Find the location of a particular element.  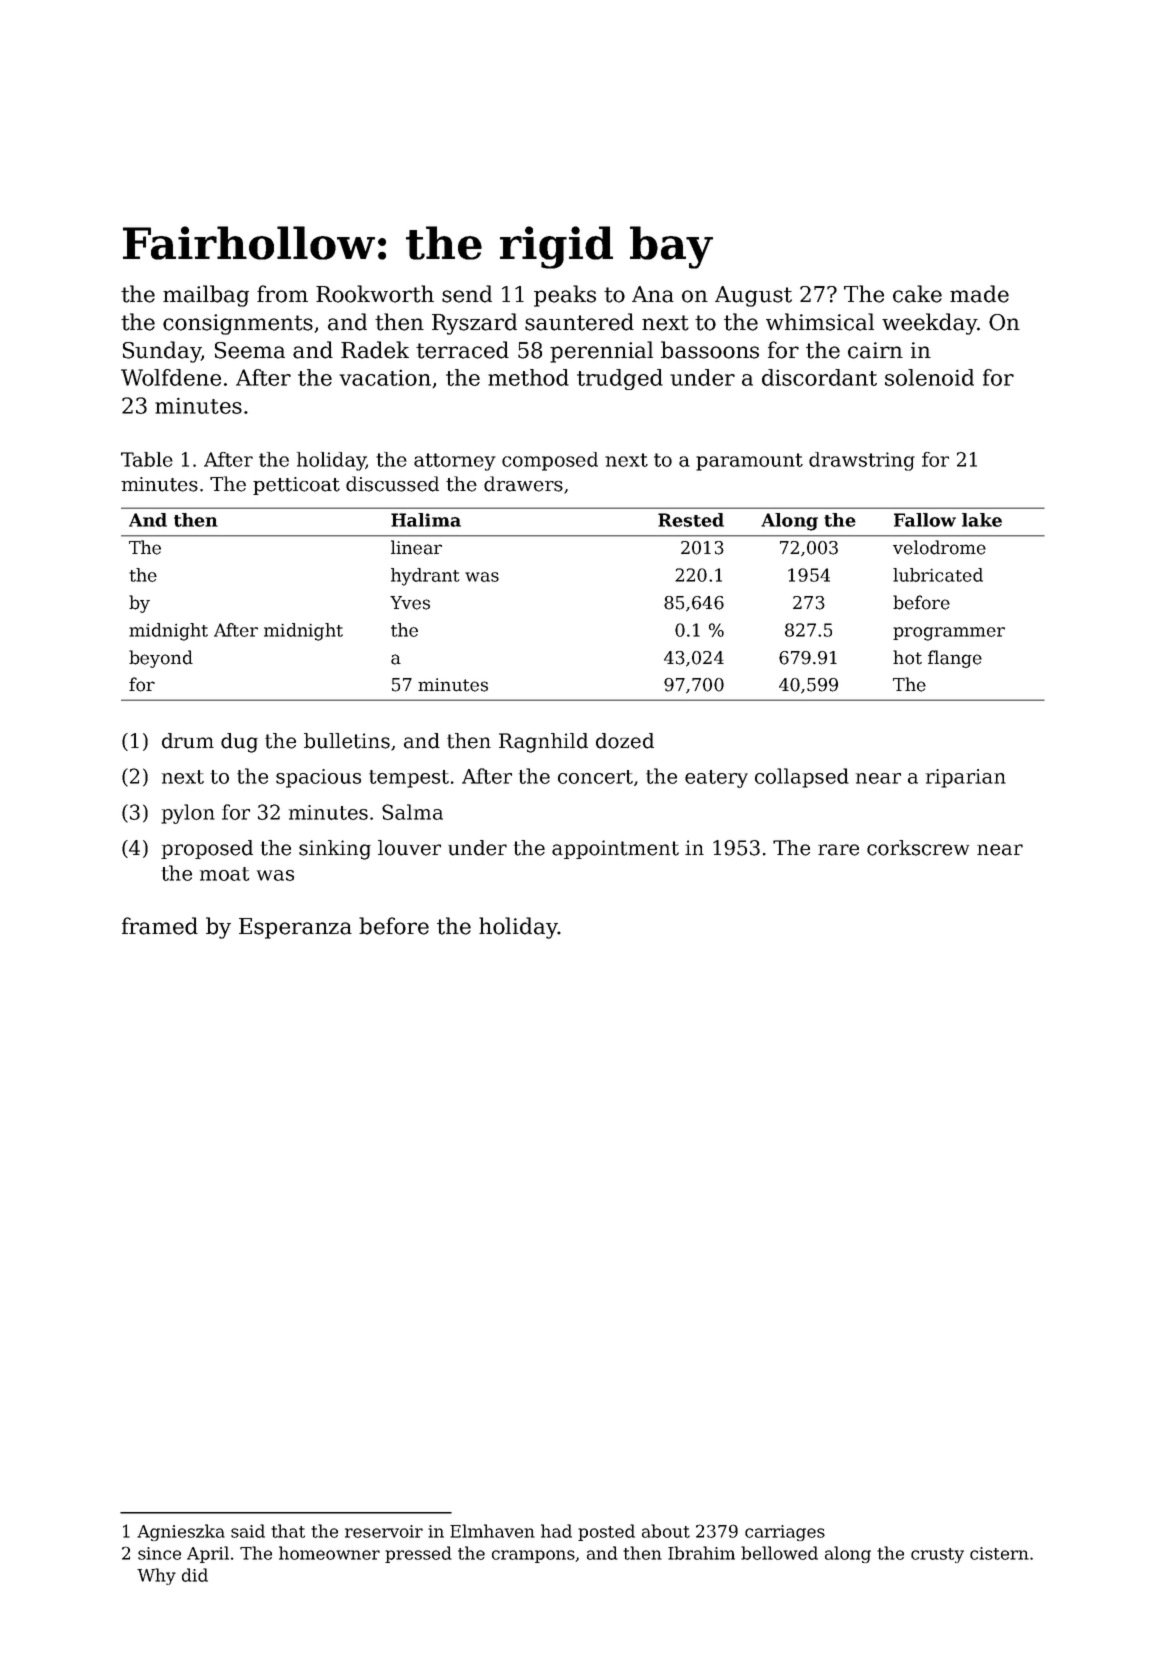

carriages is located at coordinates (785, 1533).
